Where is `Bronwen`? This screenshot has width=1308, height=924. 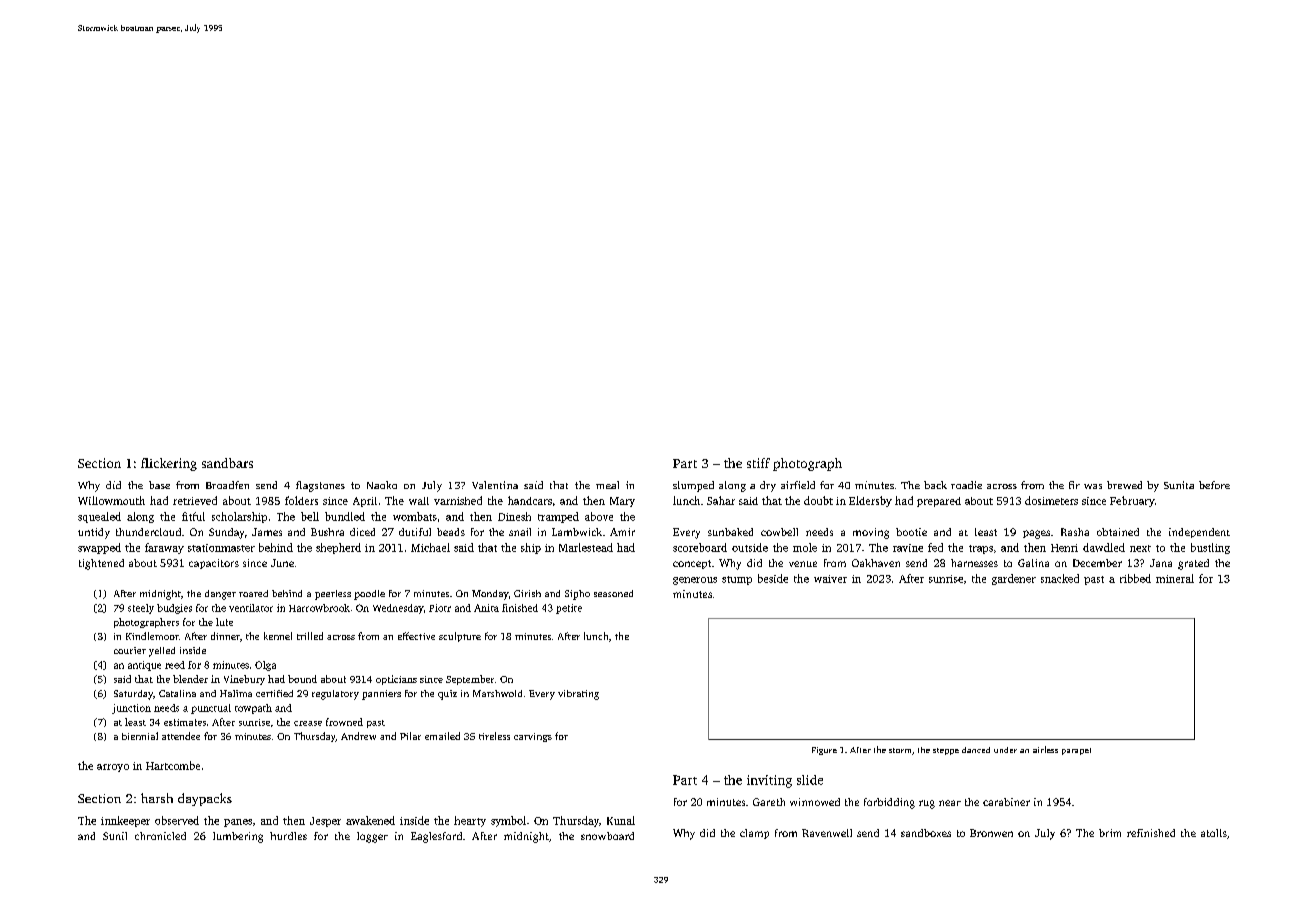 Bronwen is located at coordinates (991, 833).
